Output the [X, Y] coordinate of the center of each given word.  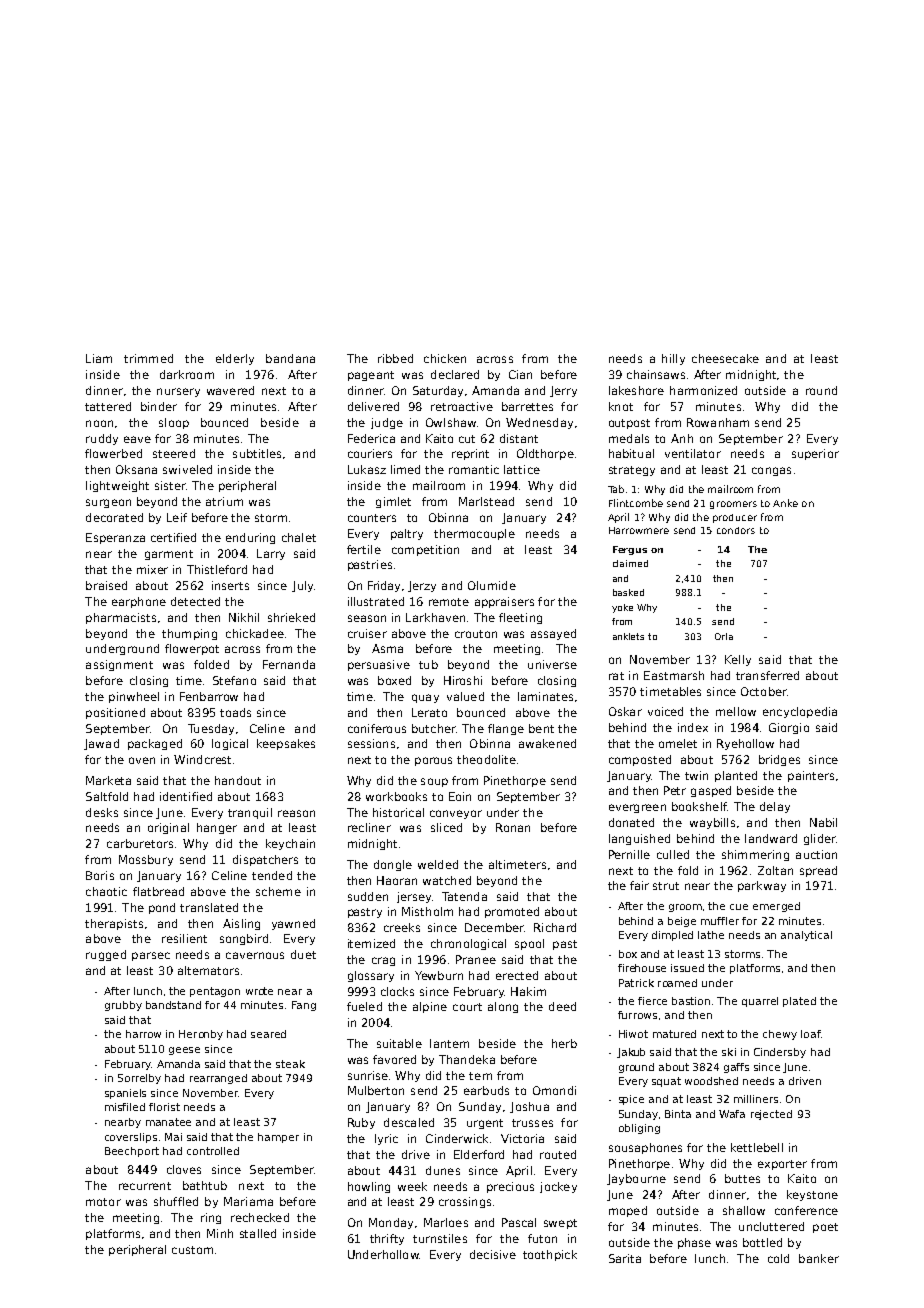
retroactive [462, 406]
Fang [304, 1006]
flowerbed [113, 453]
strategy [632, 471]
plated [799, 1002]
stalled [258, 1233]
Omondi [554, 1090]
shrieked [291, 617]
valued [465, 696]
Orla [724, 636]
